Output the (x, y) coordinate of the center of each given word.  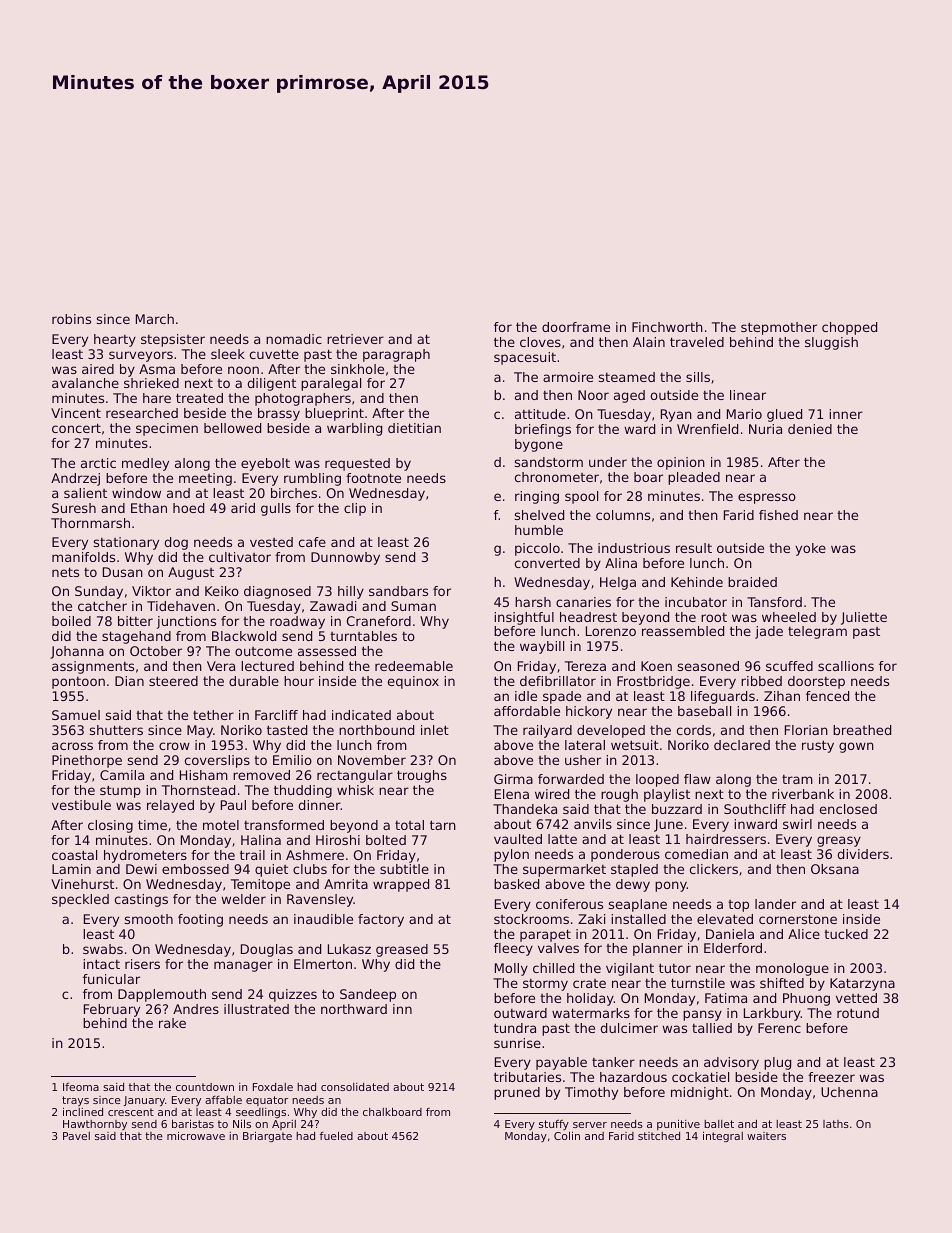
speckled (80, 900)
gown (856, 747)
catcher (102, 606)
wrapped (401, 885)
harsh (533, 602)
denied (810, 429)
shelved (539, 515)
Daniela (730, 934)
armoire (568, 377)
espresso (767, 498)
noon (243, 370)
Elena (512, 794)
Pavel (76, 1136)
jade (769, 632)
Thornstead (198, 790)
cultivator (240, 557)
